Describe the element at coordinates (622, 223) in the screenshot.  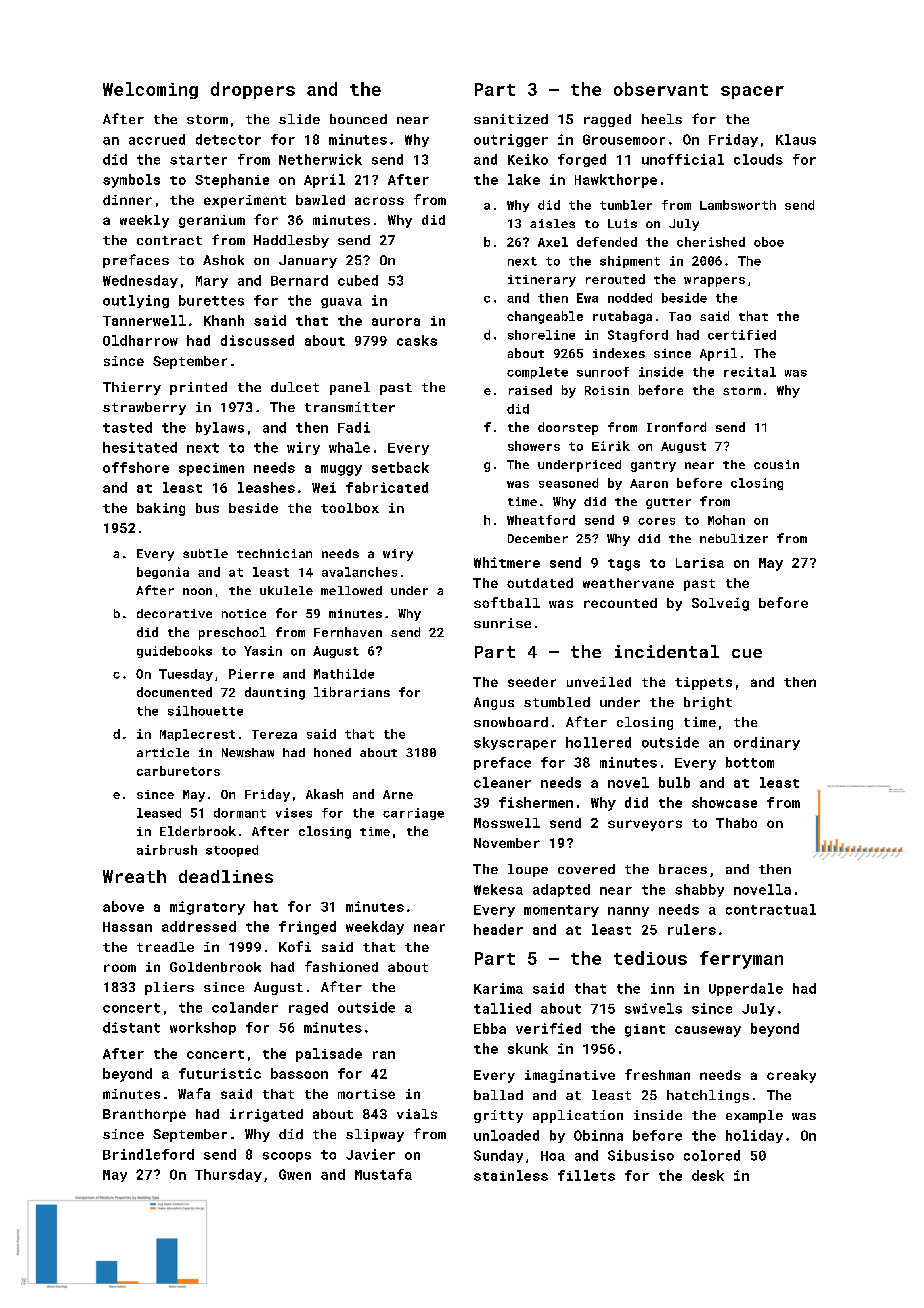
I see `Luis` at that location.
